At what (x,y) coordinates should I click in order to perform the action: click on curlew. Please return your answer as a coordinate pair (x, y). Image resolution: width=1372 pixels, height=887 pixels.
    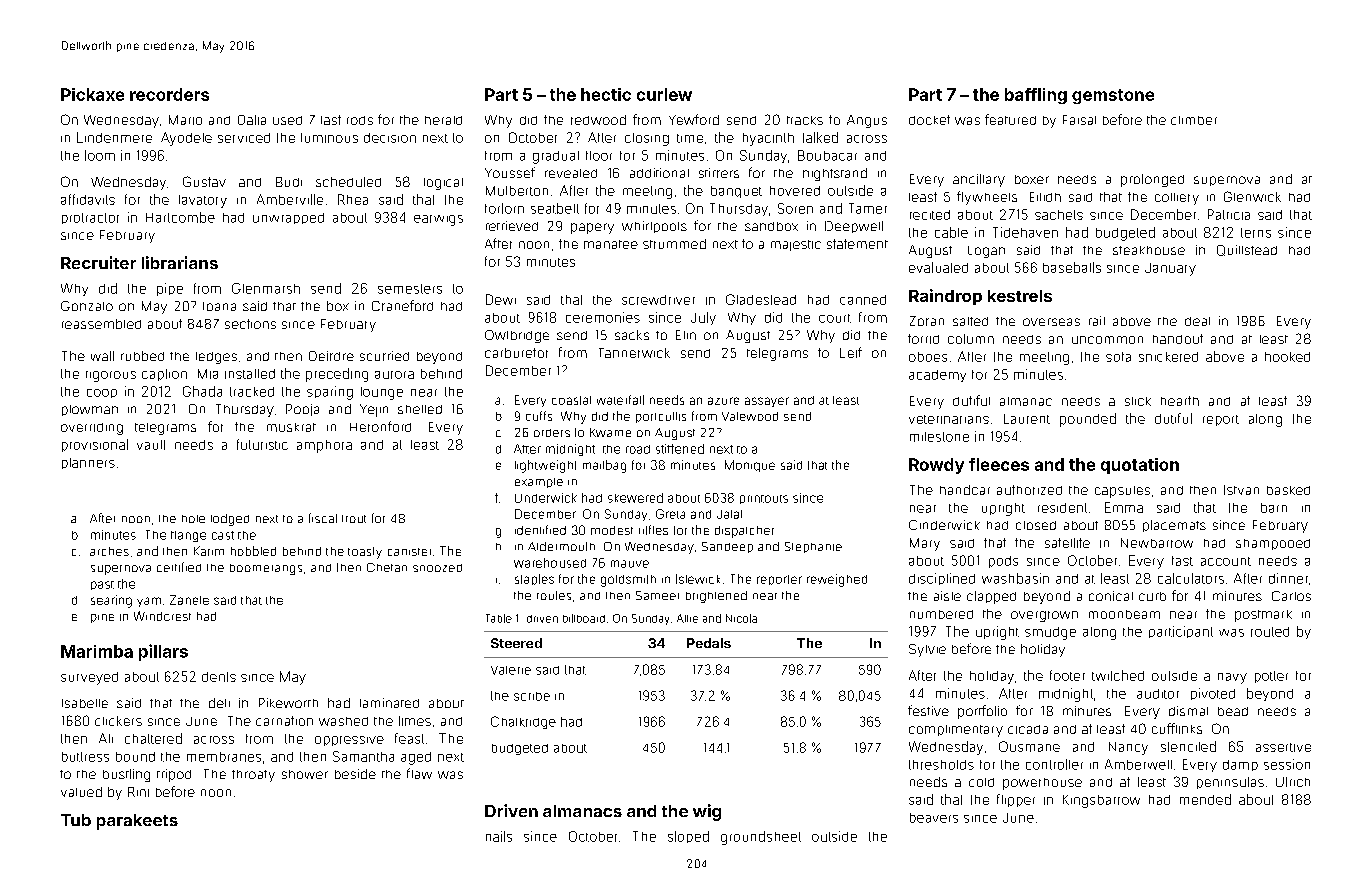
    Looking at the image, I should click on (664, 94).
